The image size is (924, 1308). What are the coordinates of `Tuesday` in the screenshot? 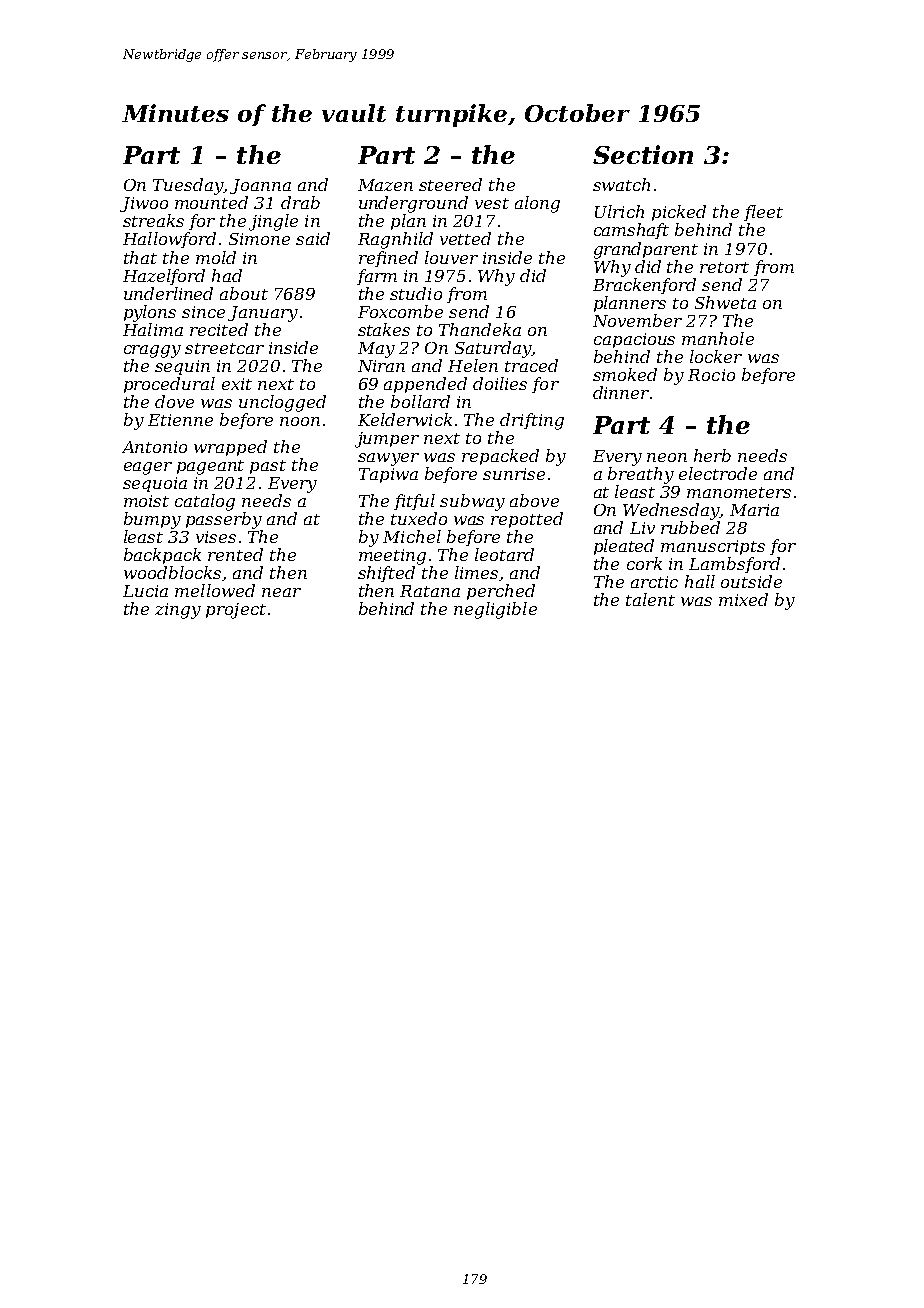 It's located at (188, 186).
